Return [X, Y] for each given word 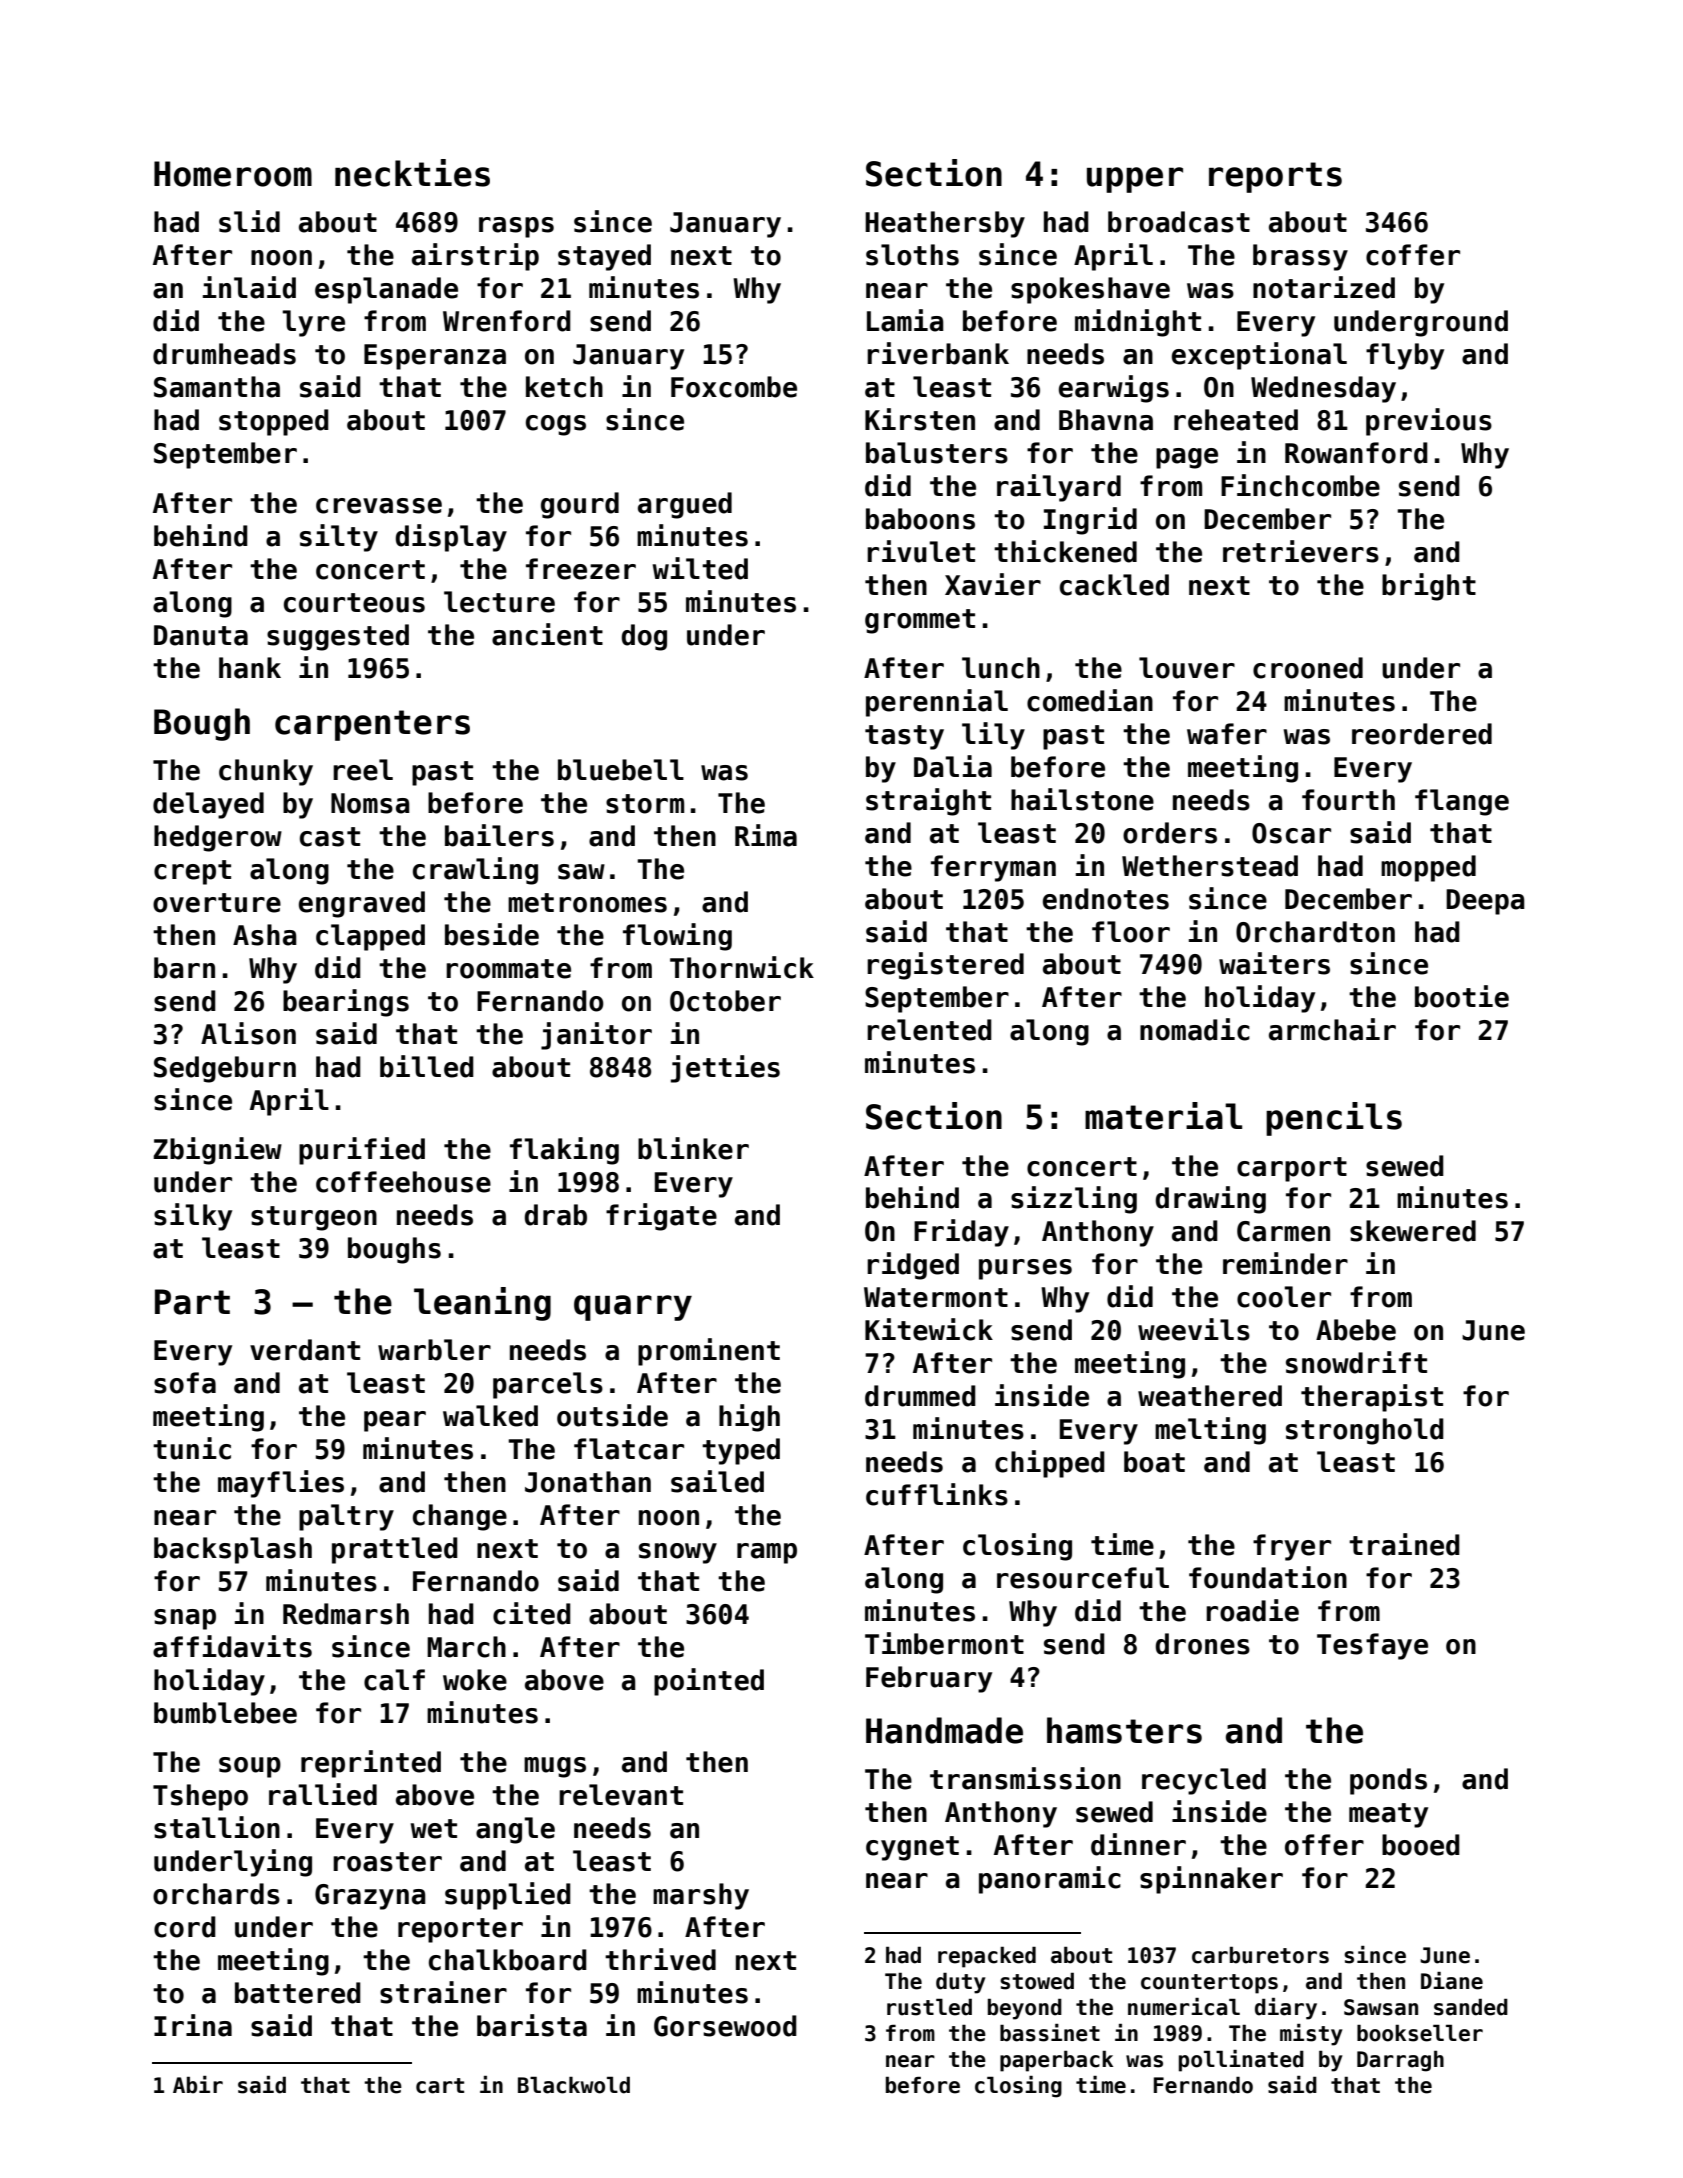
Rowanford [1356, 453]
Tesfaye [1372, 1646]
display [451, 538]
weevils [1194, 1329]
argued [685, 505]
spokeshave [1090, 290]
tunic [192, 1448]
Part [192, 1302]
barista [532, 2025]
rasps [516, 227]
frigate [661, 1217]
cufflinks [937, 1494]
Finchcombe [1300, 485]
